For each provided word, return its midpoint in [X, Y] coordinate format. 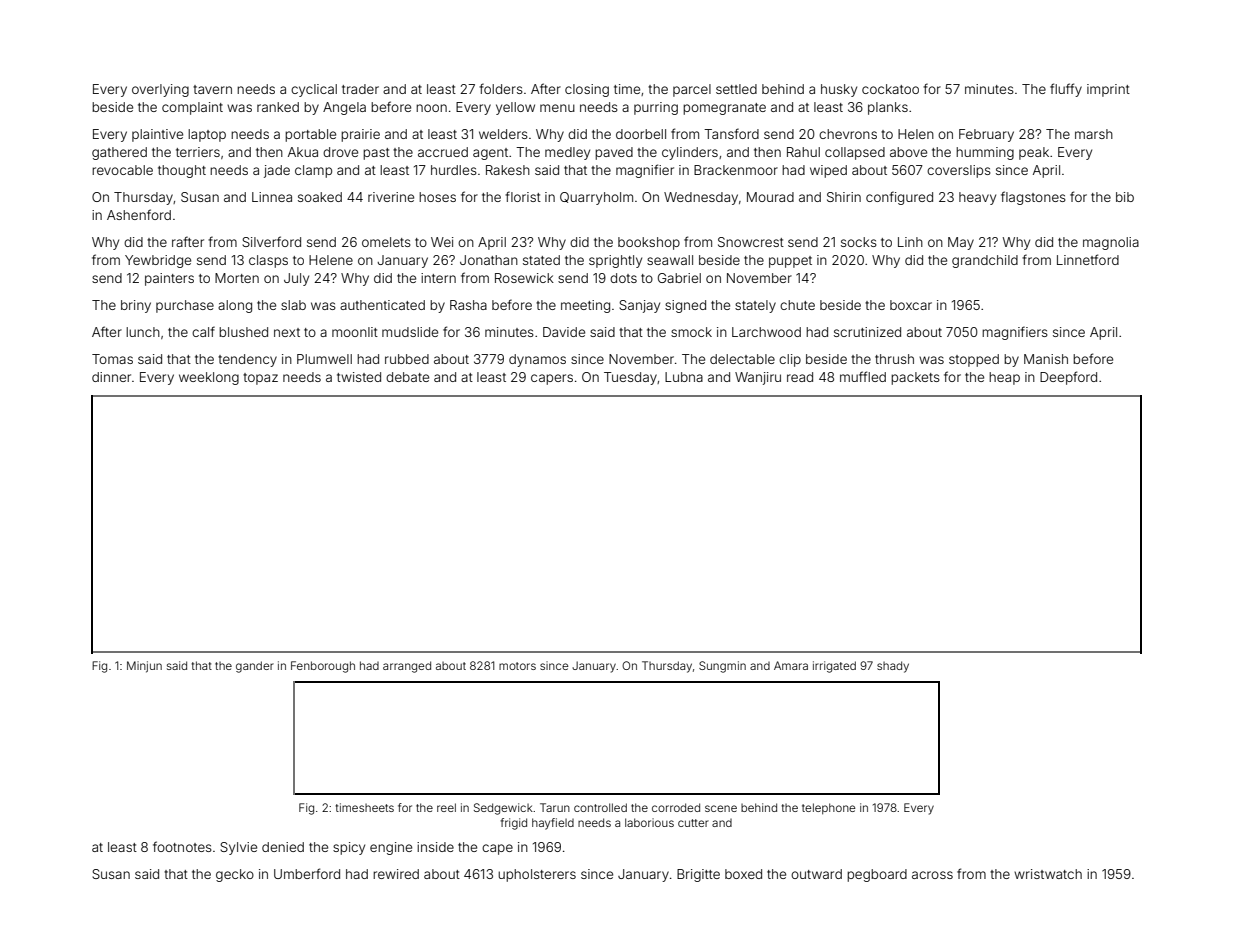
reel [446, 807]
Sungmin [722, 667]
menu [557, 108]
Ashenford [139, 214]
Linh [910, 242]
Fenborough [323, 667]
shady [893, 667]
